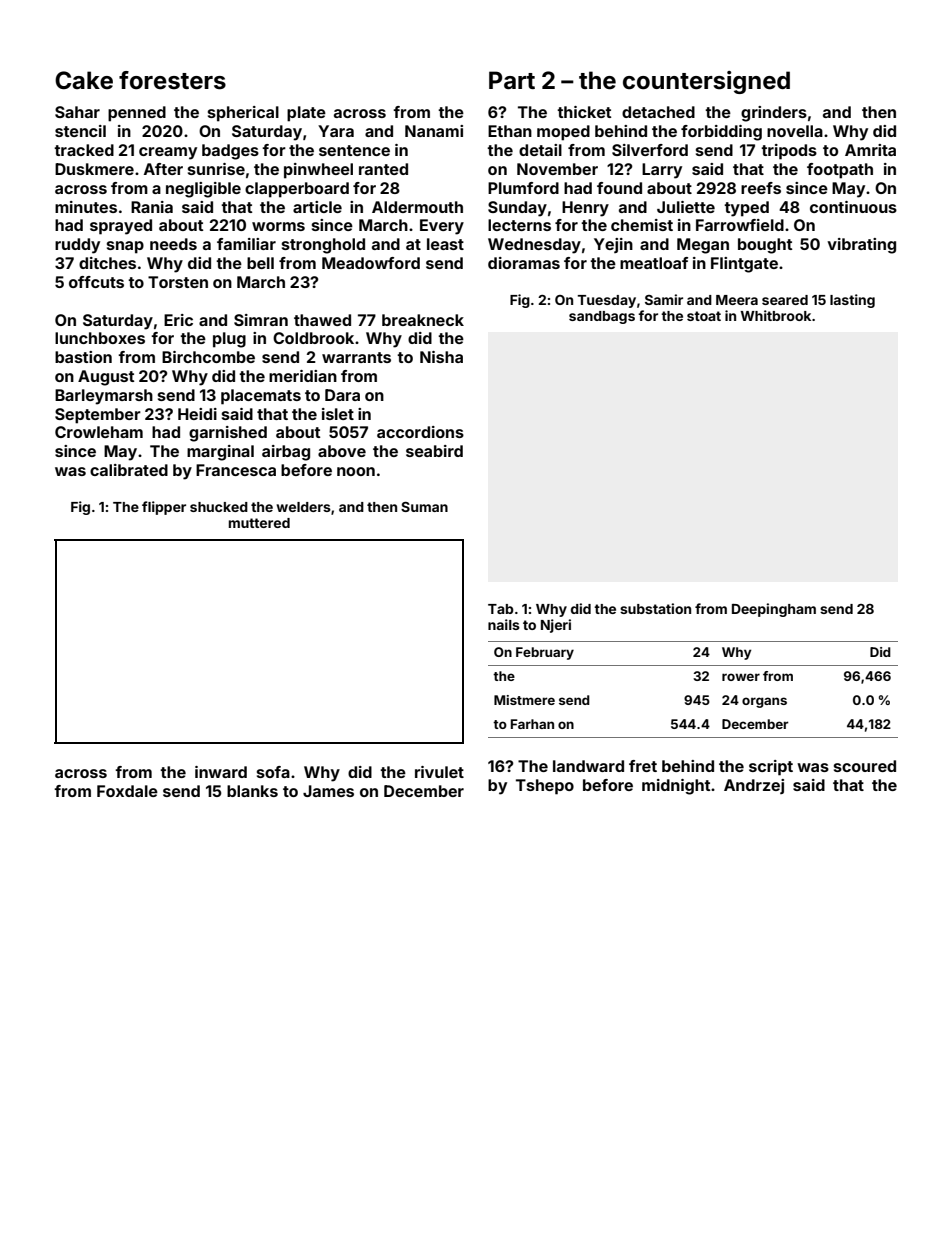 The height and width of the document is (1233, 952). Describe the element at coordinates (371, 263) in the document. I see `Meadowford` at that location.
